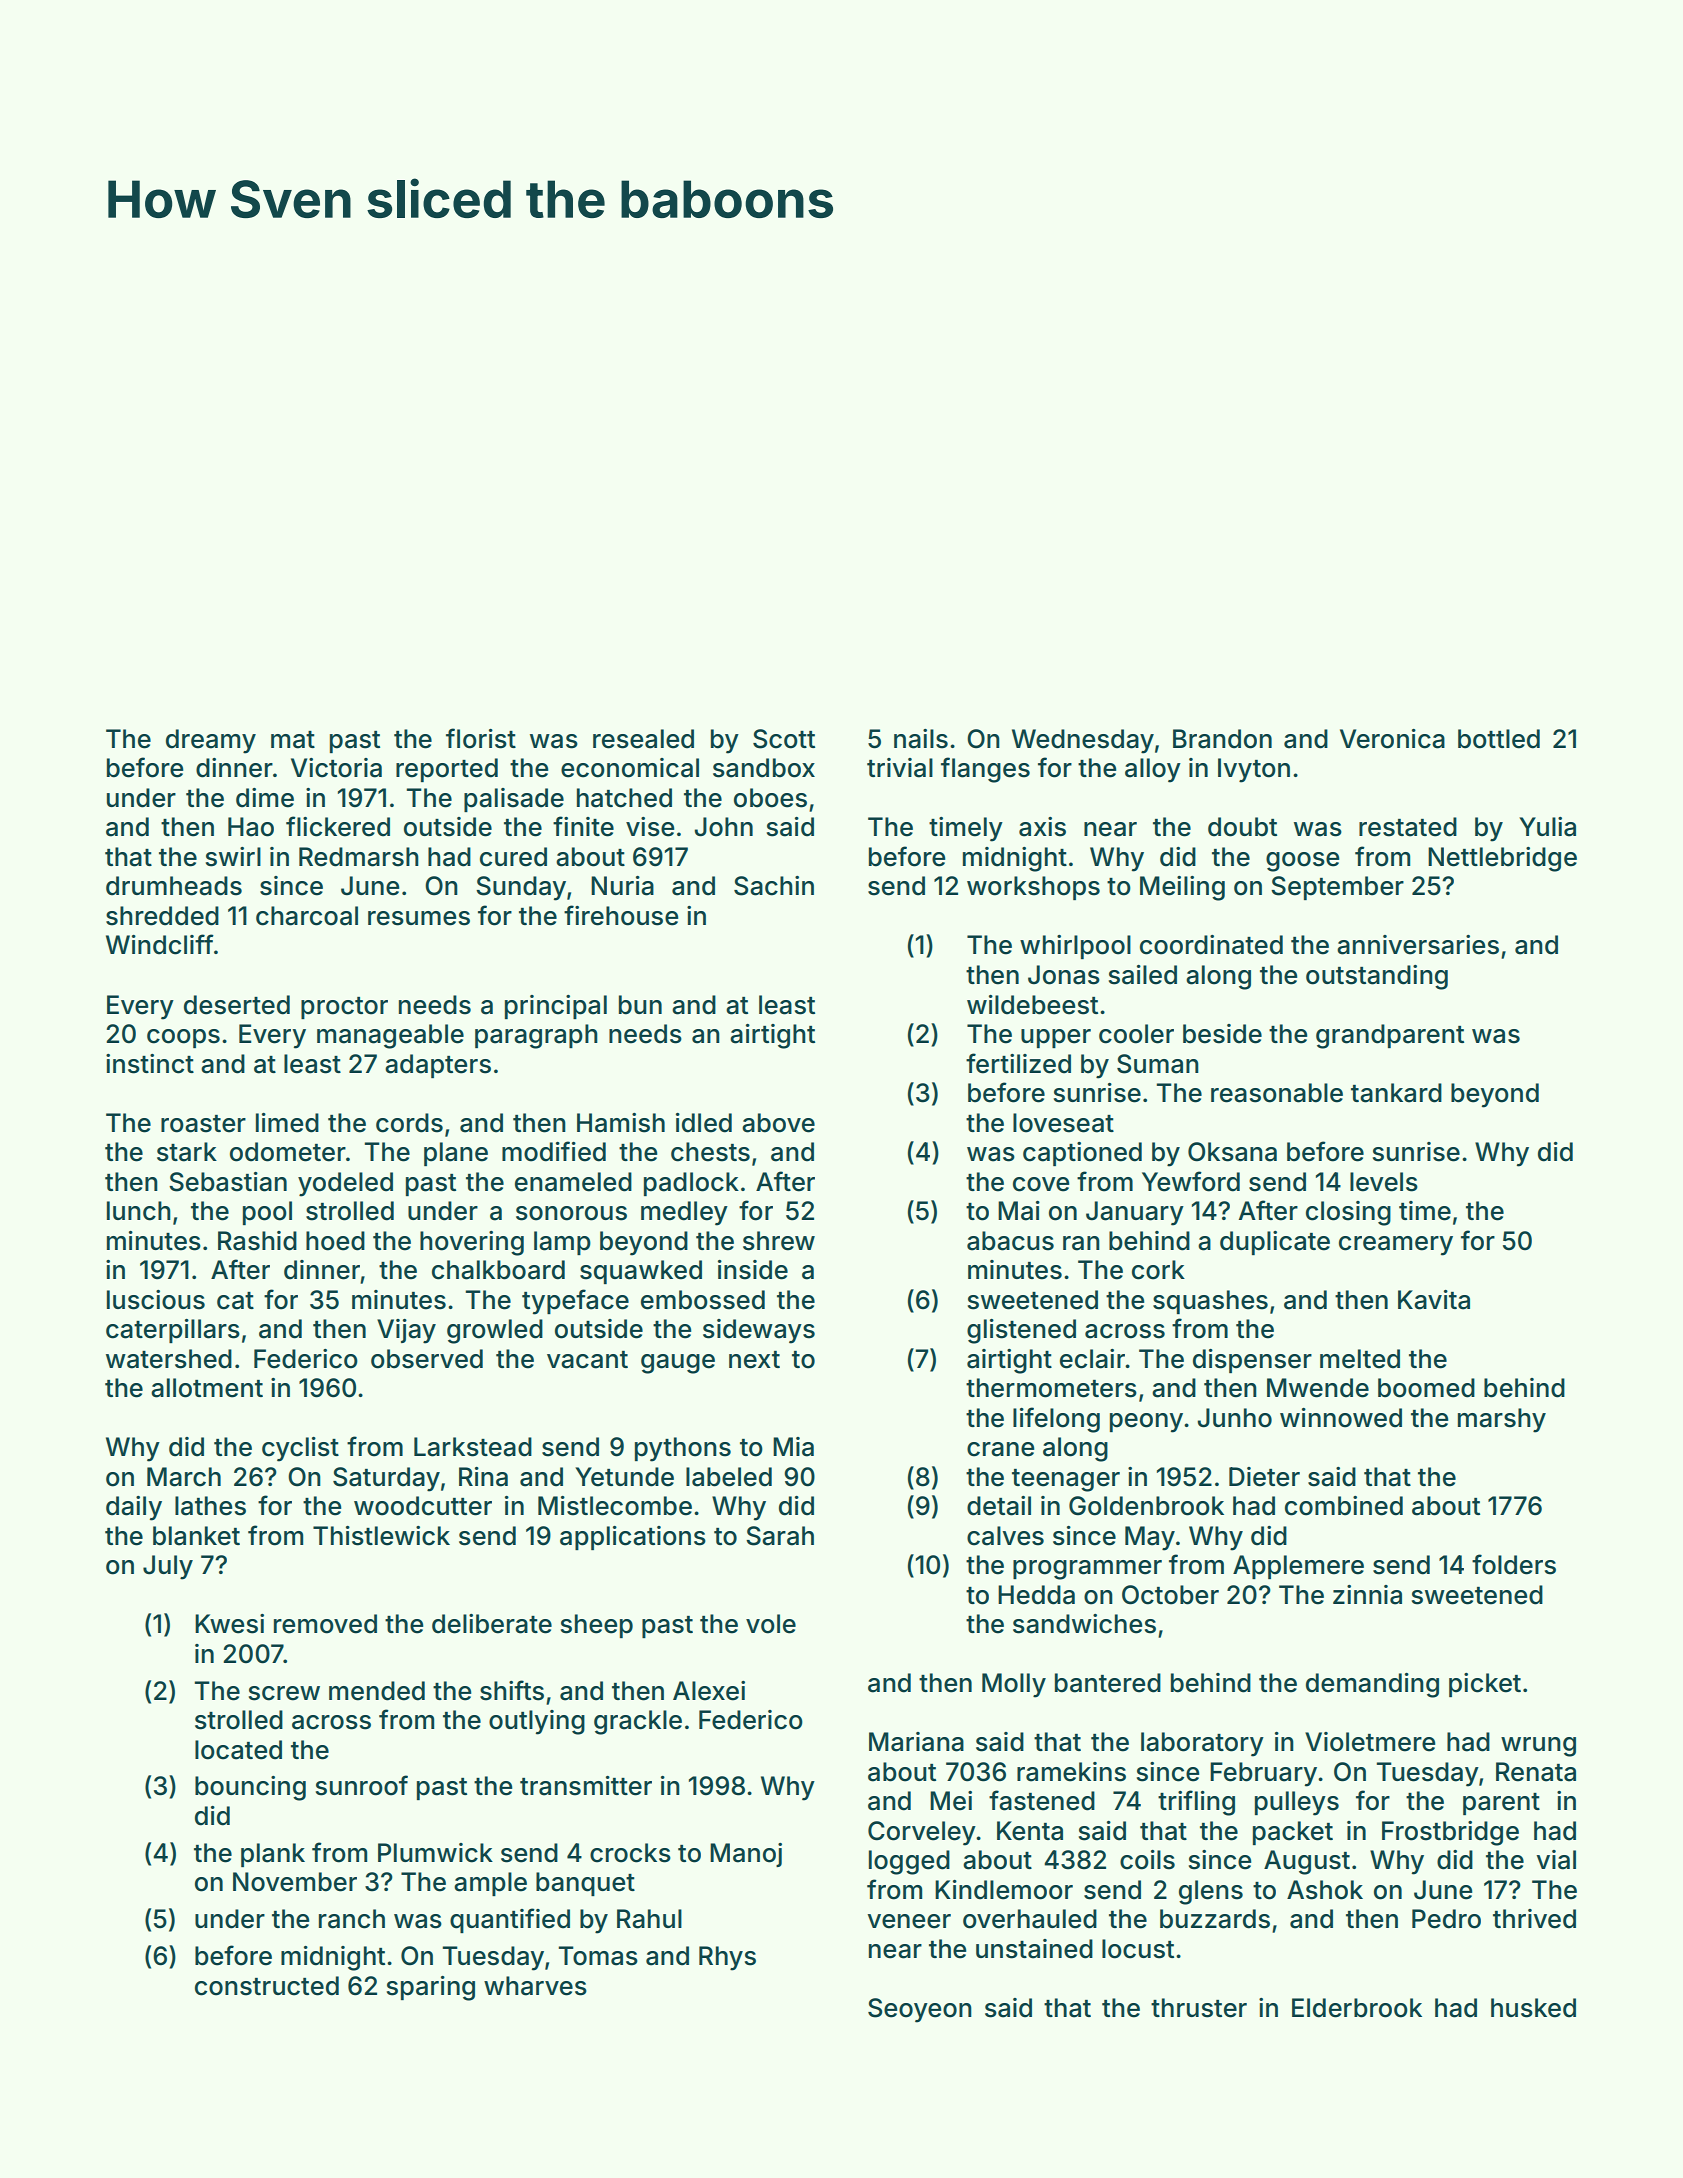 This screenshot has width=1683, height=2178. What do you see at coordinates (985, 770) in the screenshot?
I see `flanges` at bounding box center [985, 770].
